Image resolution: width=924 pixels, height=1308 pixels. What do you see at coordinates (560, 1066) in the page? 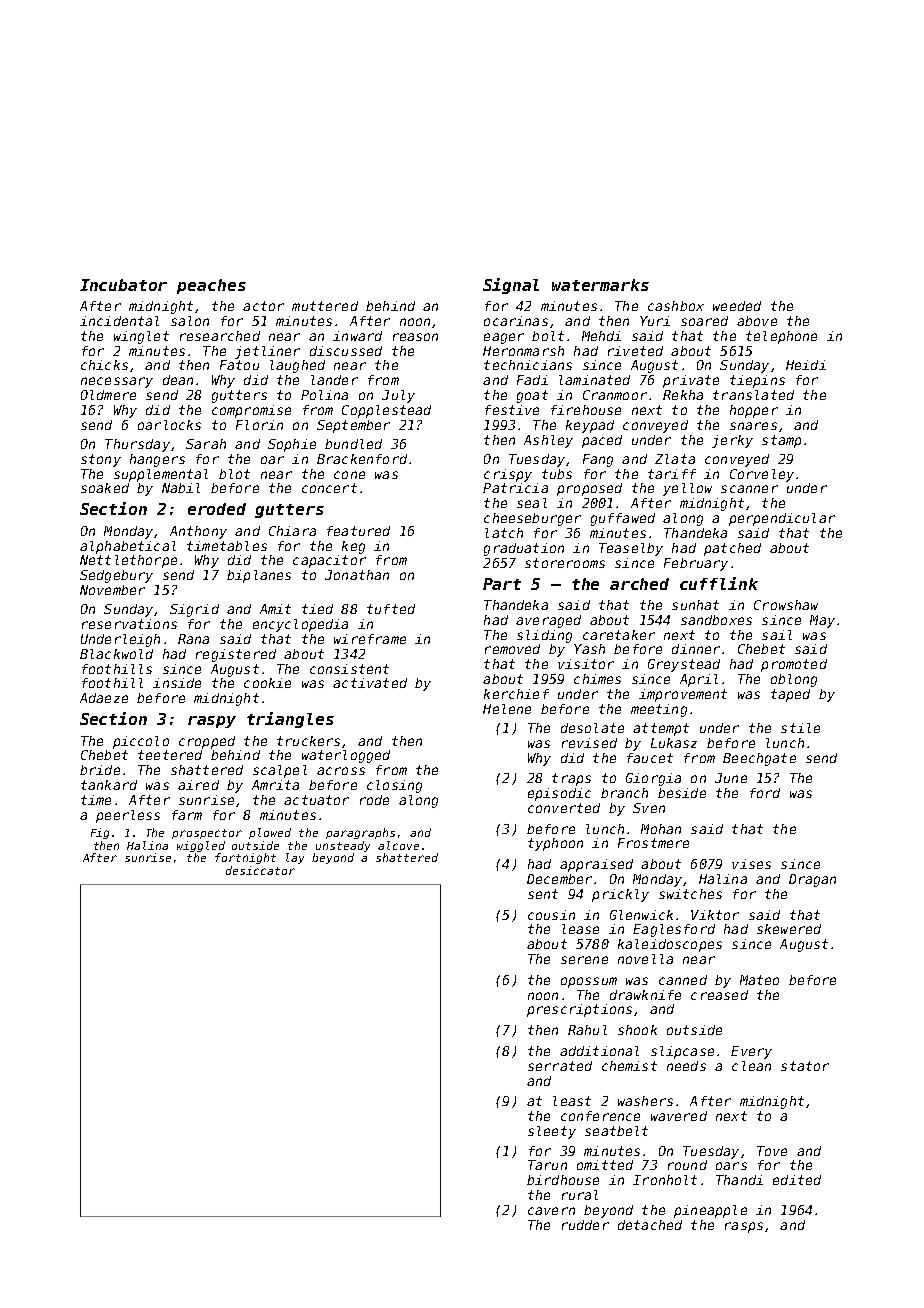
I see `serrated` at bounding box center [560, 1066].
